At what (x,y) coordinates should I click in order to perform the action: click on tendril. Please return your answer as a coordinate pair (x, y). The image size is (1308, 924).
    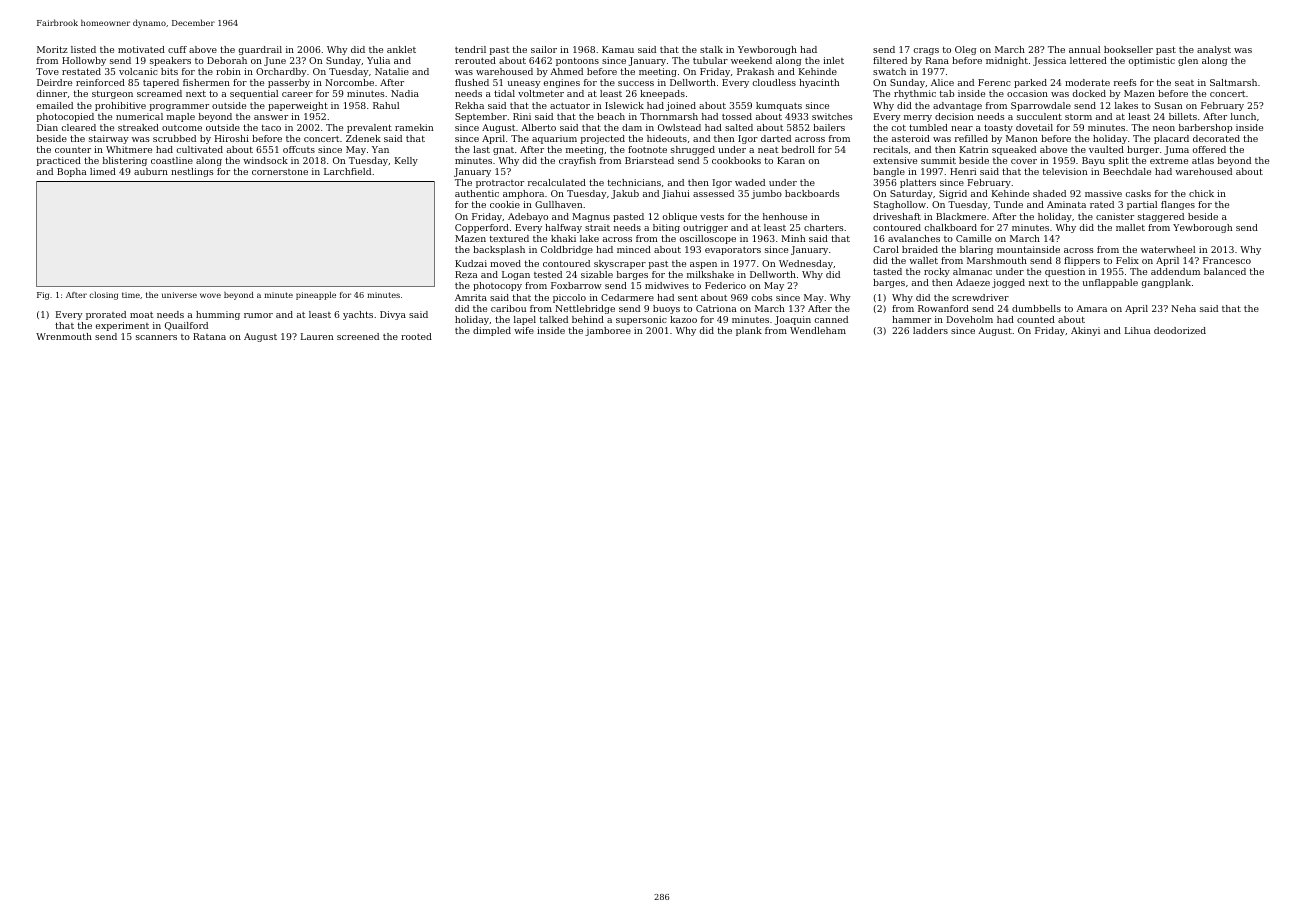
    Looking at the image, I should click on (470, 49).
